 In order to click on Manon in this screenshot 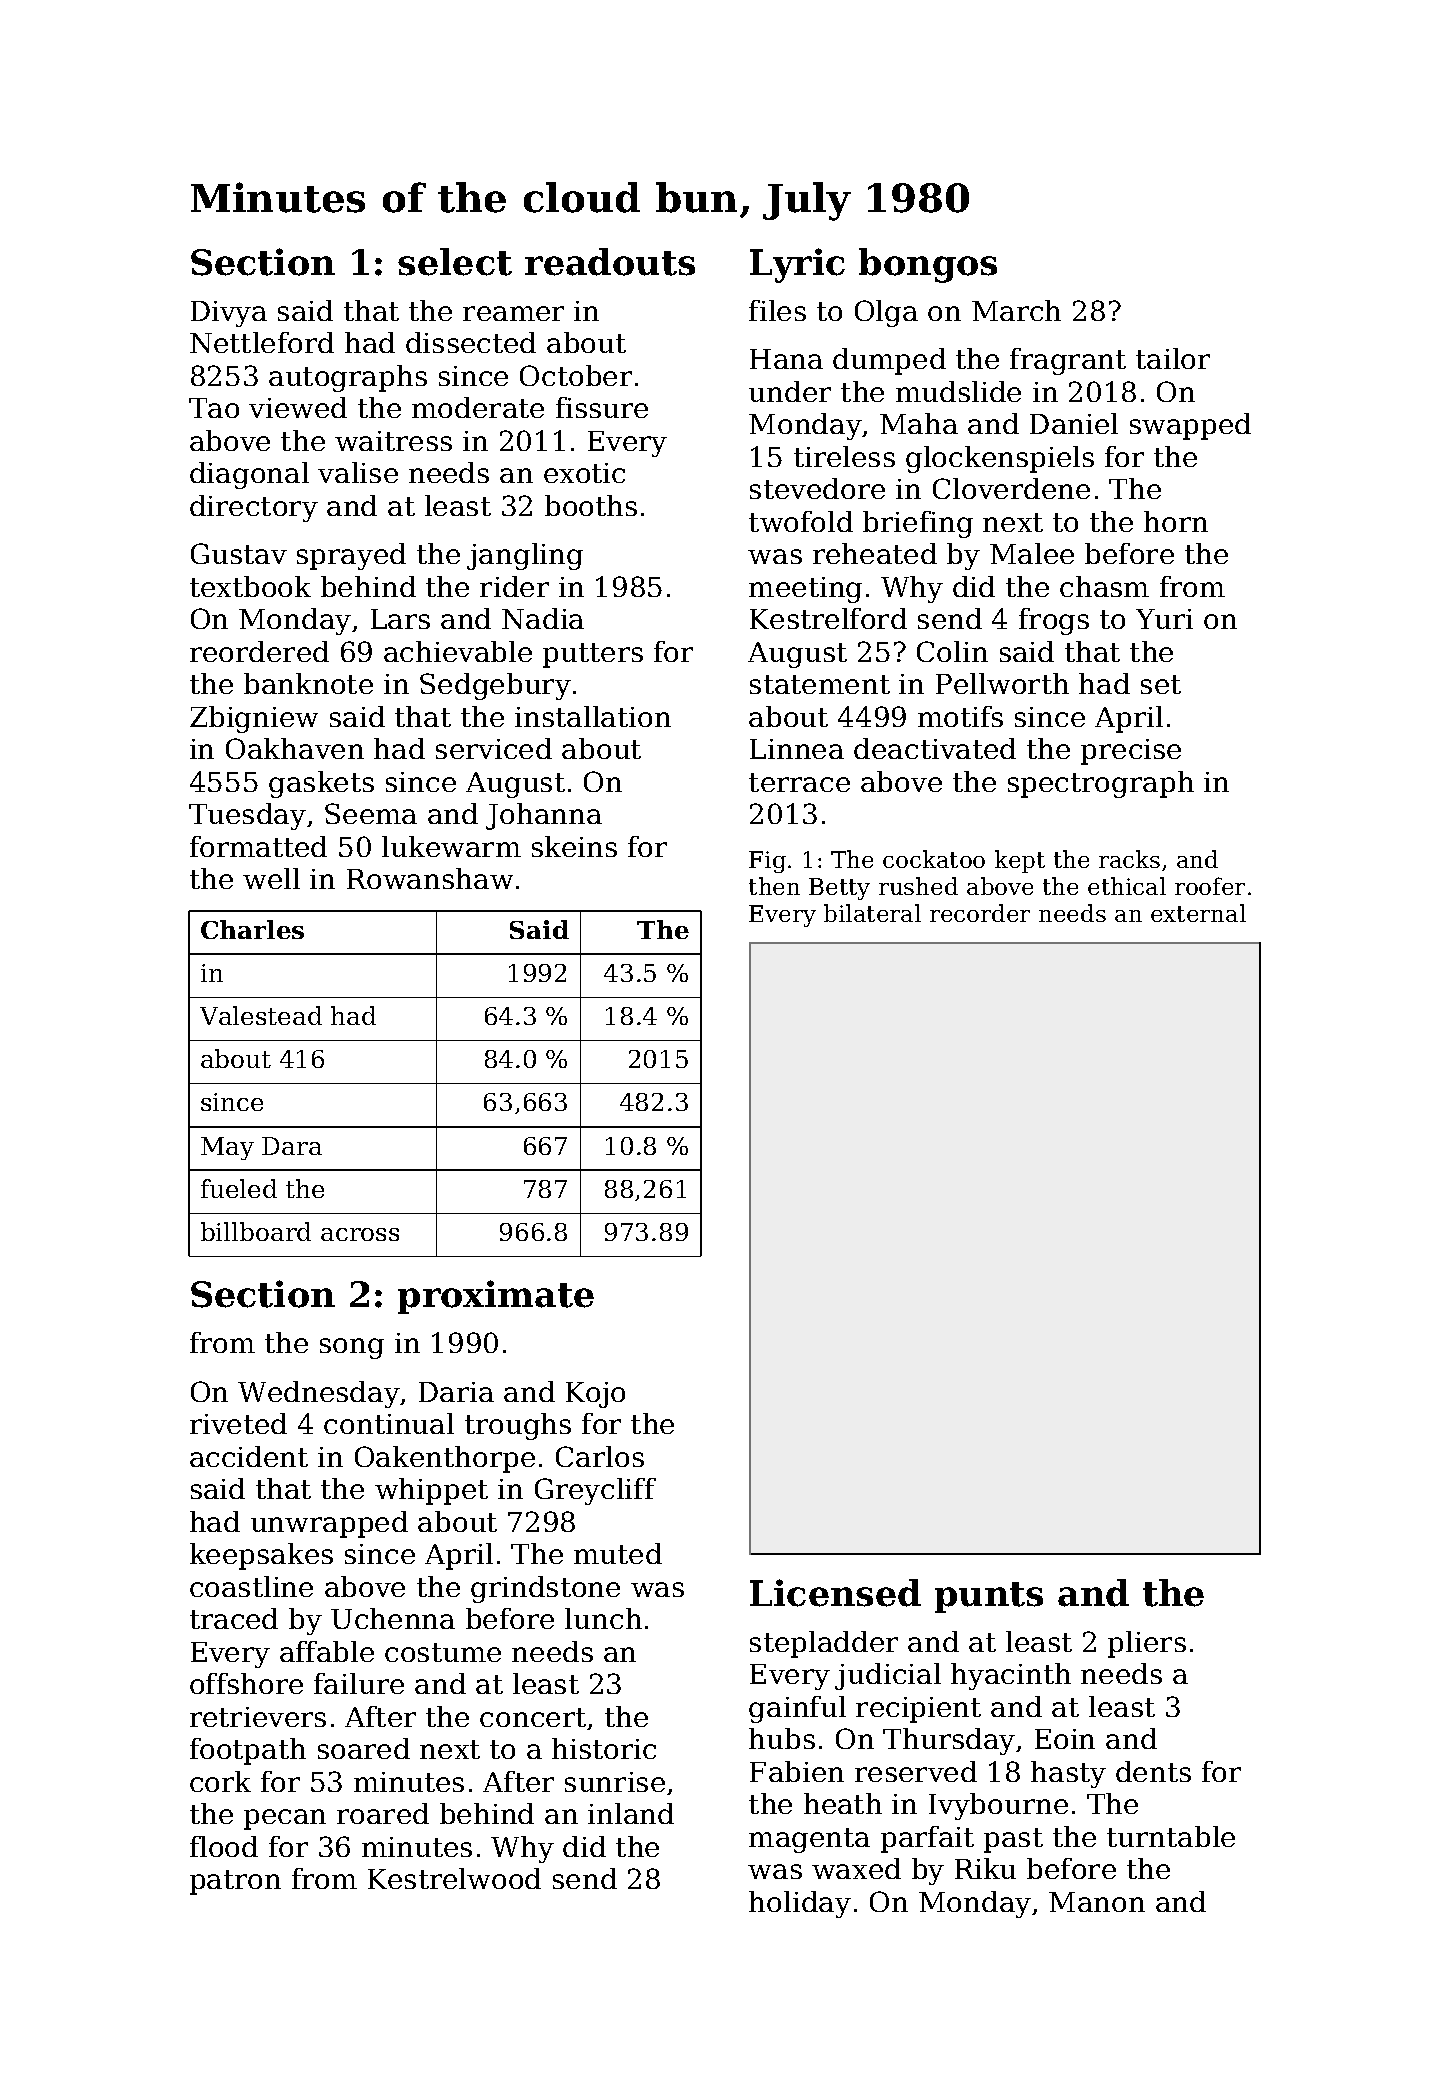, I will do `click(1097, 1902)`.
